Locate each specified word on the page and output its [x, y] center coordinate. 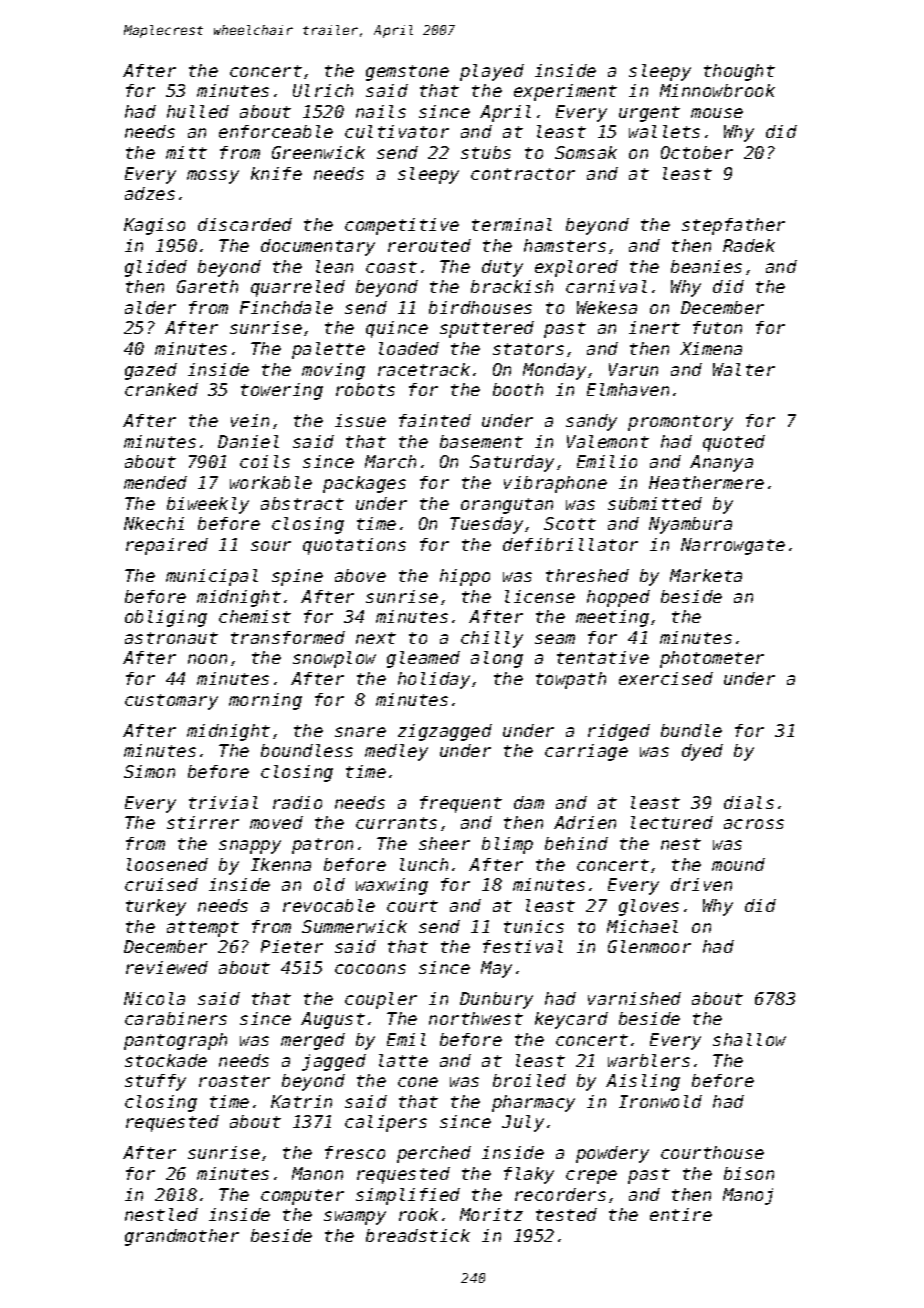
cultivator [397, 131]
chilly [492, 639]
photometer [712, 659]
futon [717, 327]
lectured [672, 822]
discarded [245, 224]
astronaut [171, 638]
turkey [156, 907]
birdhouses [480, 307]
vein [250, 420]
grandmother [182, 1237]
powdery [612, 1154]
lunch [424, 864]
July [523, 1123]
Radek [749, 245]
